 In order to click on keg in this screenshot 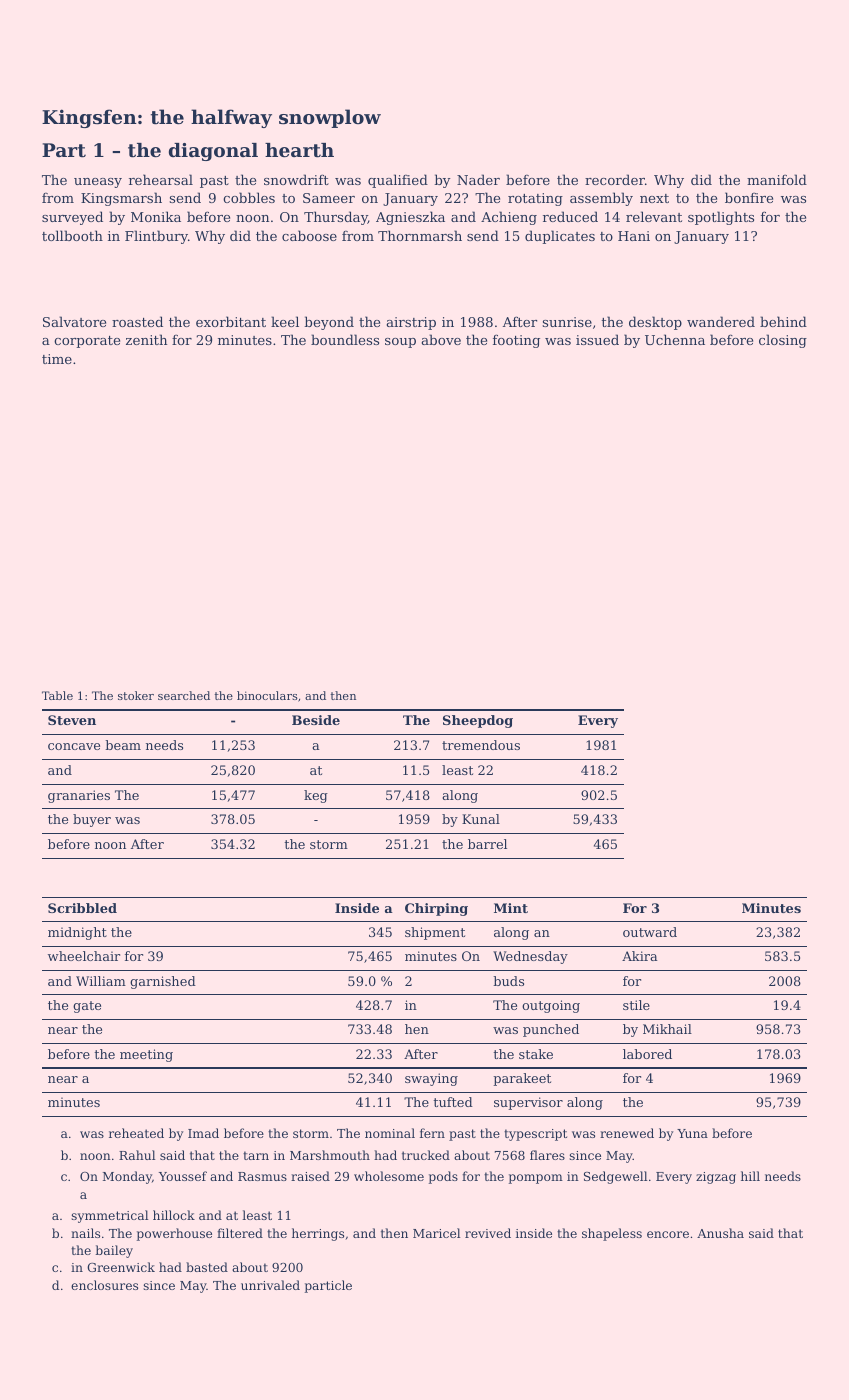, I will do `click(316, 796)`.
